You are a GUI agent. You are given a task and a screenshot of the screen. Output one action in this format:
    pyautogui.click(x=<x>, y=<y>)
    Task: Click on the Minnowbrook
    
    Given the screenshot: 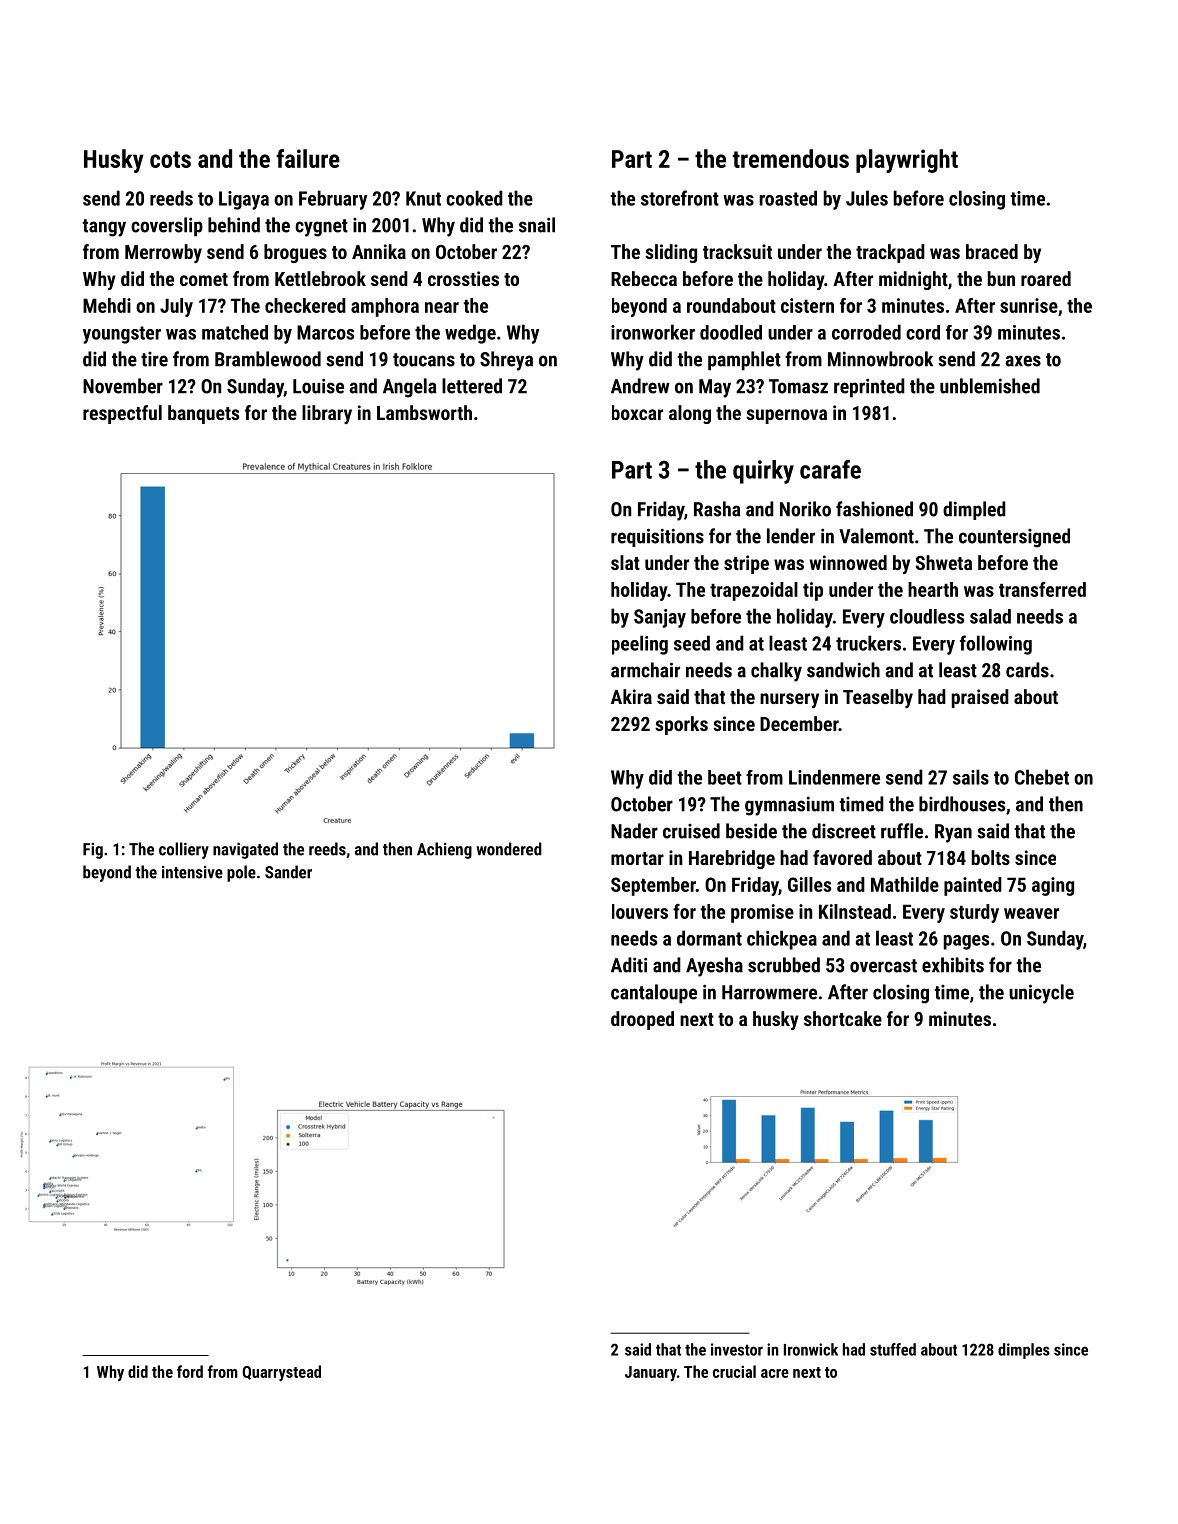 What is the action you would take?
    pyautogui.click(x=880, y=359)
